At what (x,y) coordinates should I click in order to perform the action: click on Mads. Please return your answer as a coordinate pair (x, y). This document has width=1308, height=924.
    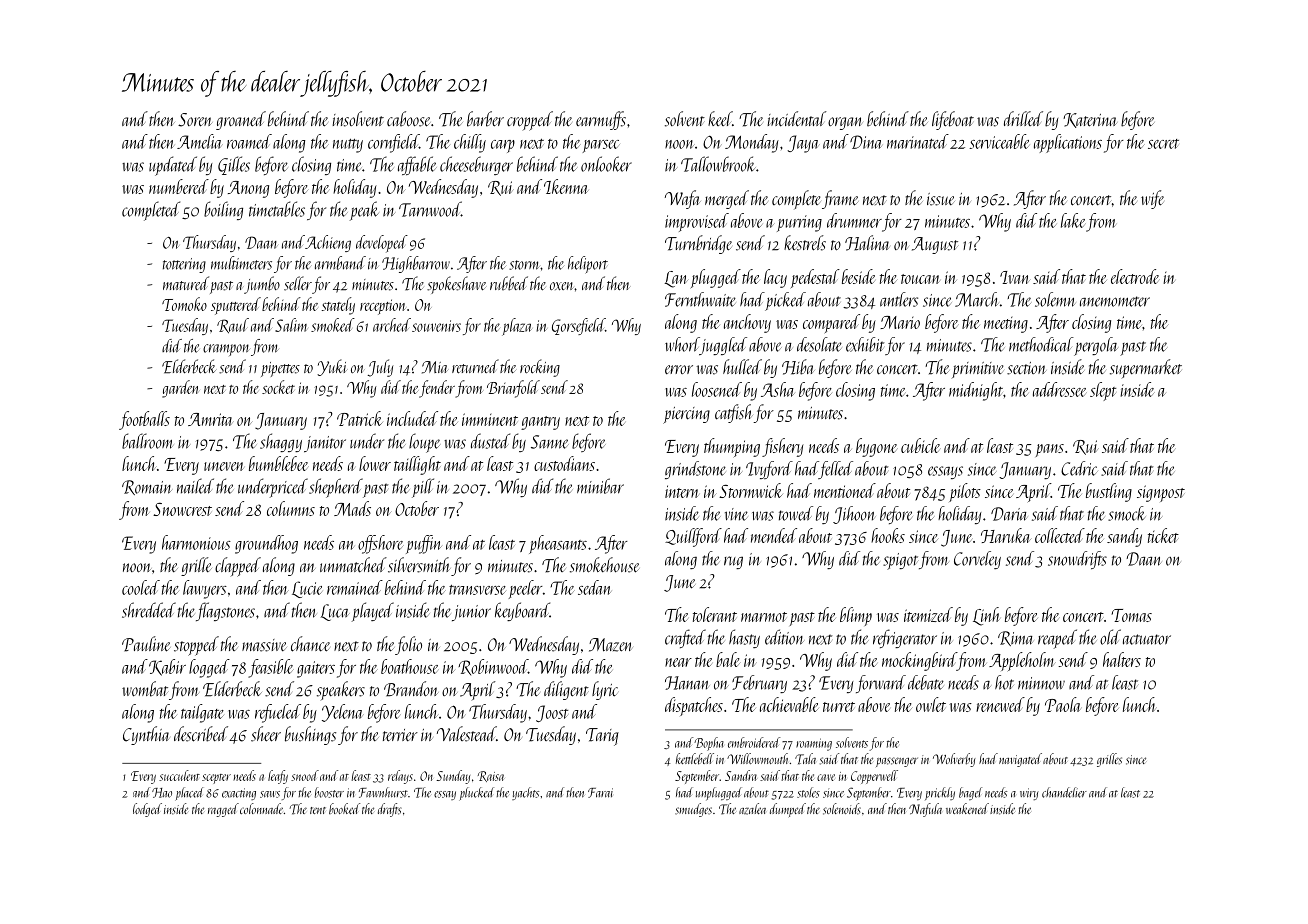
    Looking at the image, I should click on (352, 508).
